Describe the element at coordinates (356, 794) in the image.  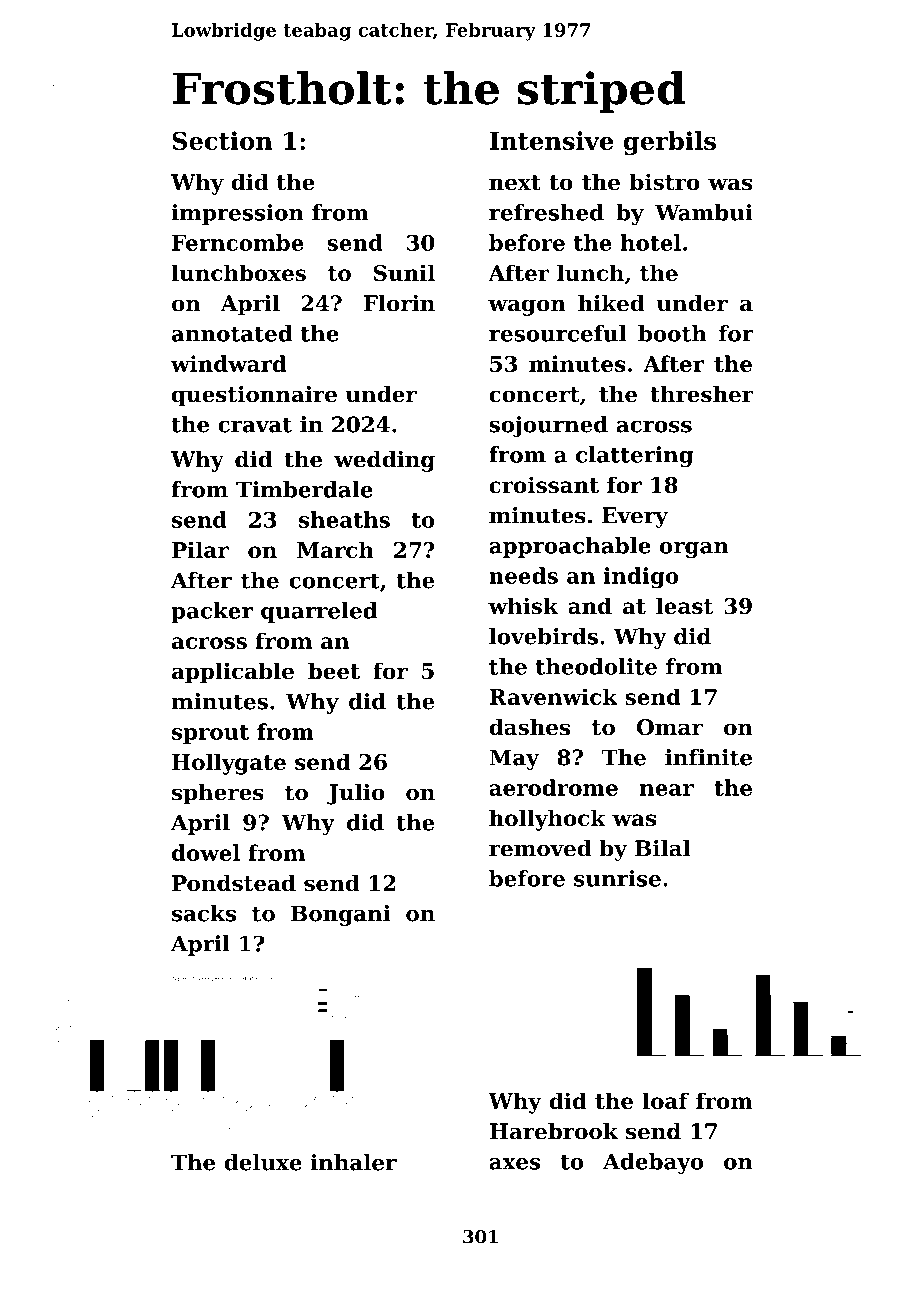
I see `Julio` at that location.
